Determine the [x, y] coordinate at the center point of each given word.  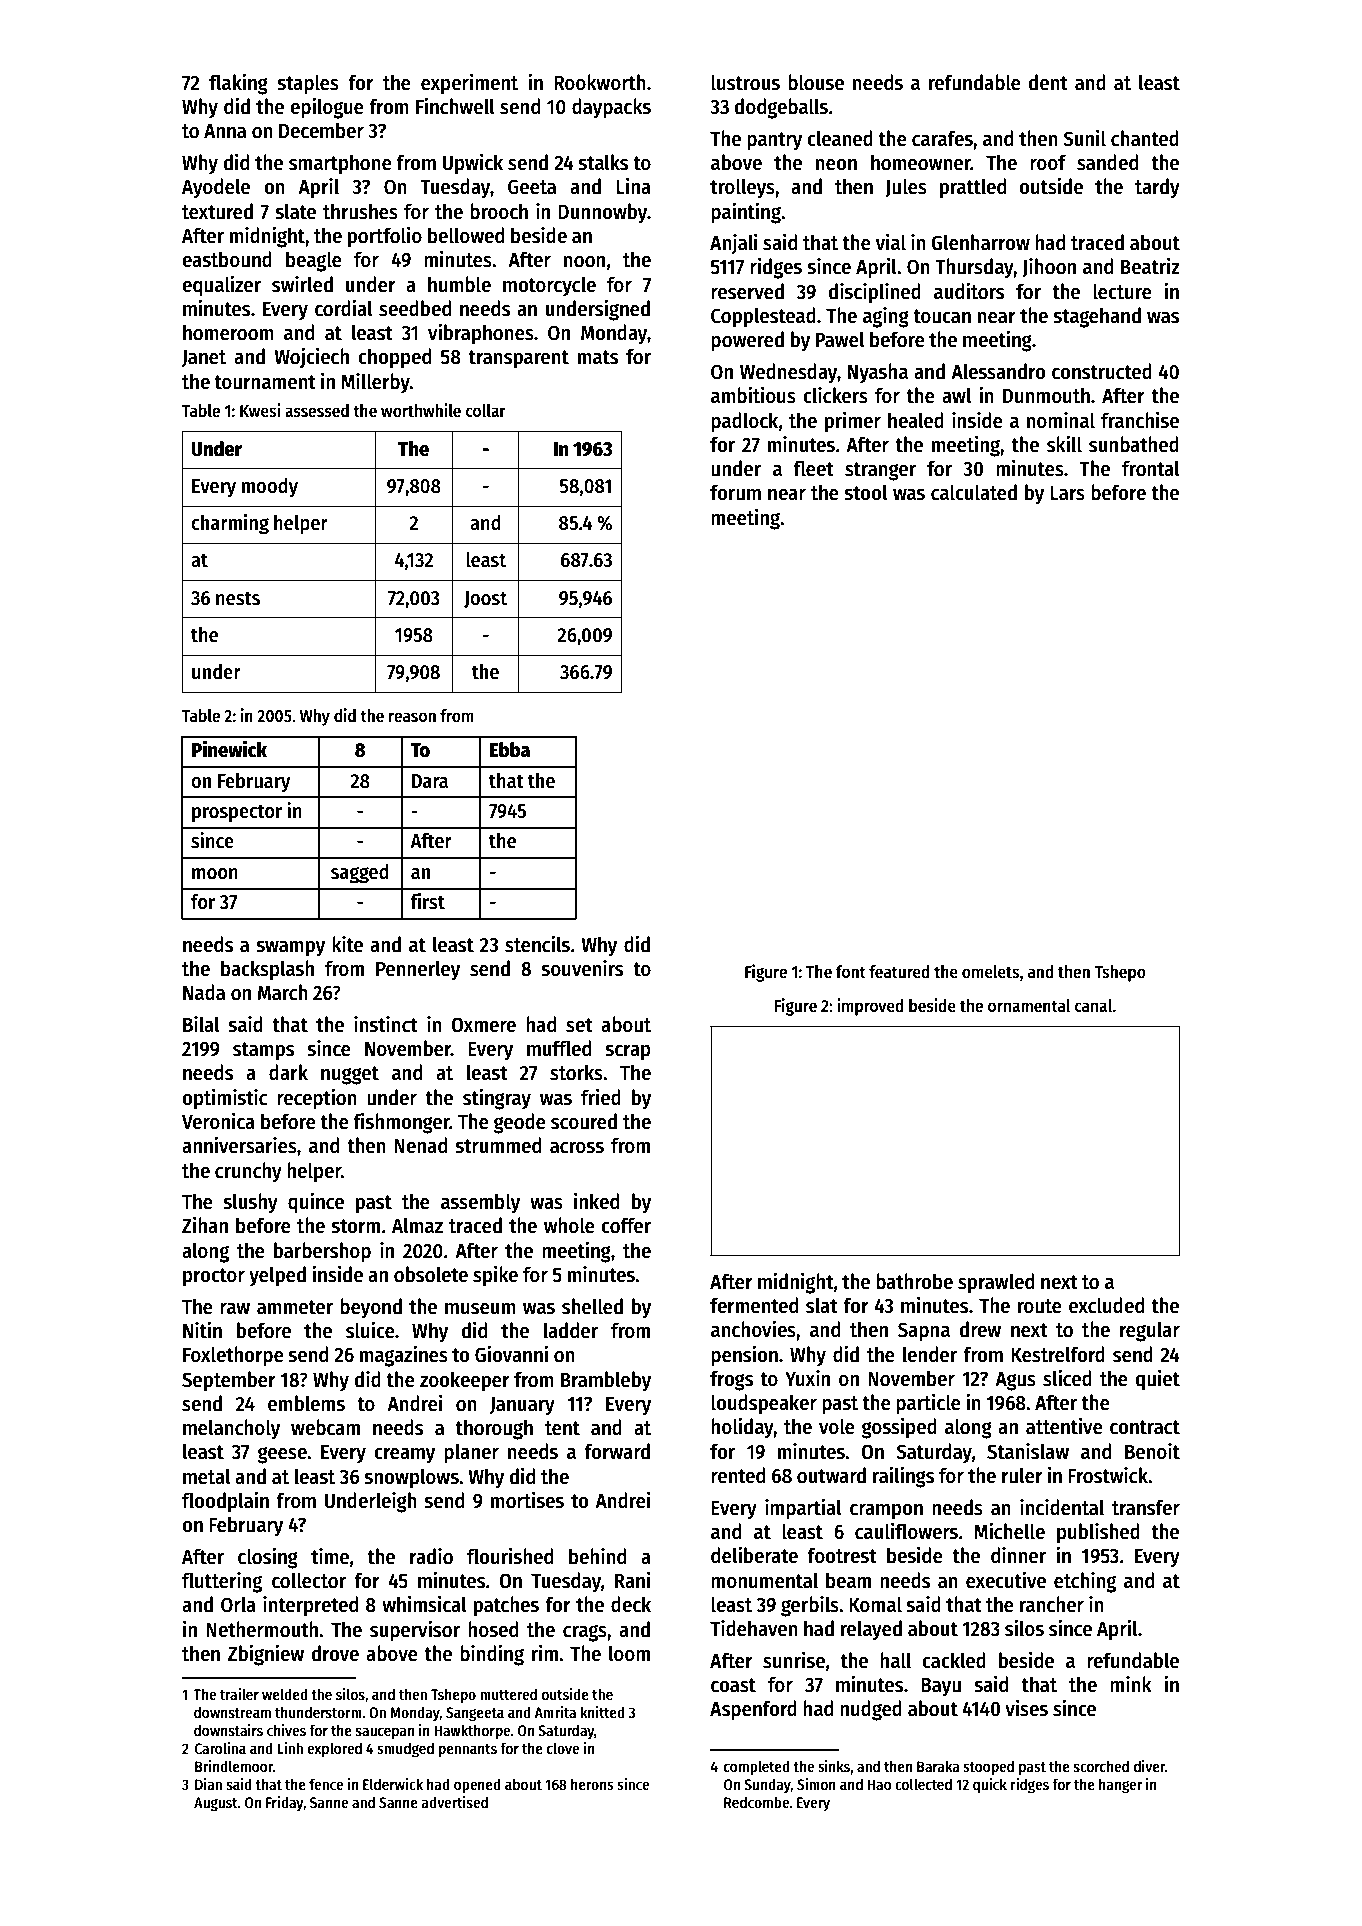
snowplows [411, 1478]
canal [1094, 1006]
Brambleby [606, 1381]
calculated [974, 492]
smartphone [340, 164]
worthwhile [421, 410]
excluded [1106, 1305]
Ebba [510, 750]
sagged [360, 874]
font [851, 972]
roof [1048, 162]
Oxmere [483, 1025]
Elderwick [393, 1784]
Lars [1067, 493]
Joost [485, 599]
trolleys [742, 188]
